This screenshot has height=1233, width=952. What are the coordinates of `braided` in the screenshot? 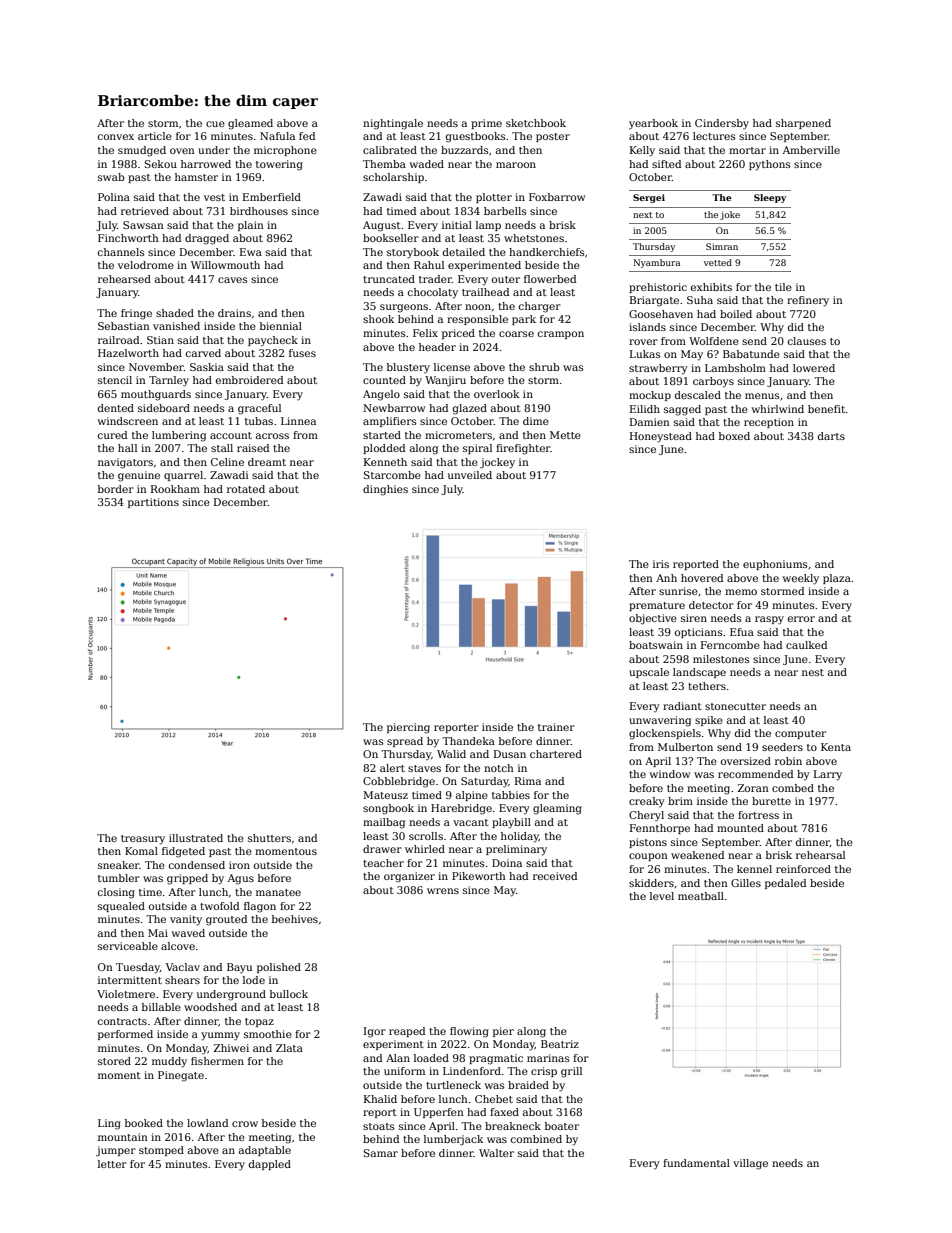 It's located at (528, 1085).
